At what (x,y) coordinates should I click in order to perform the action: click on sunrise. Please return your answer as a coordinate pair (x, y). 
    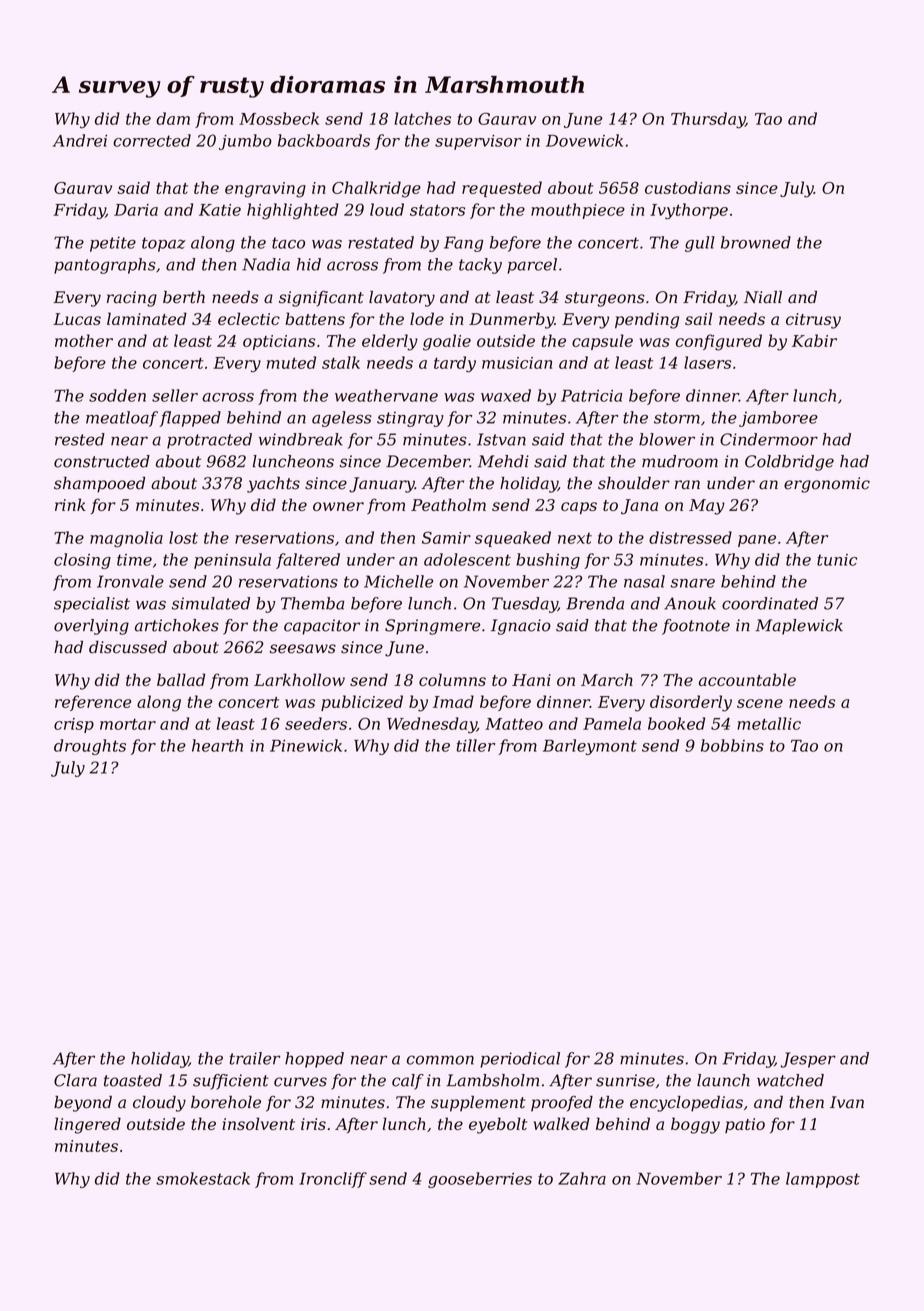
    Looking at the image, I should click on (625, 1080).
